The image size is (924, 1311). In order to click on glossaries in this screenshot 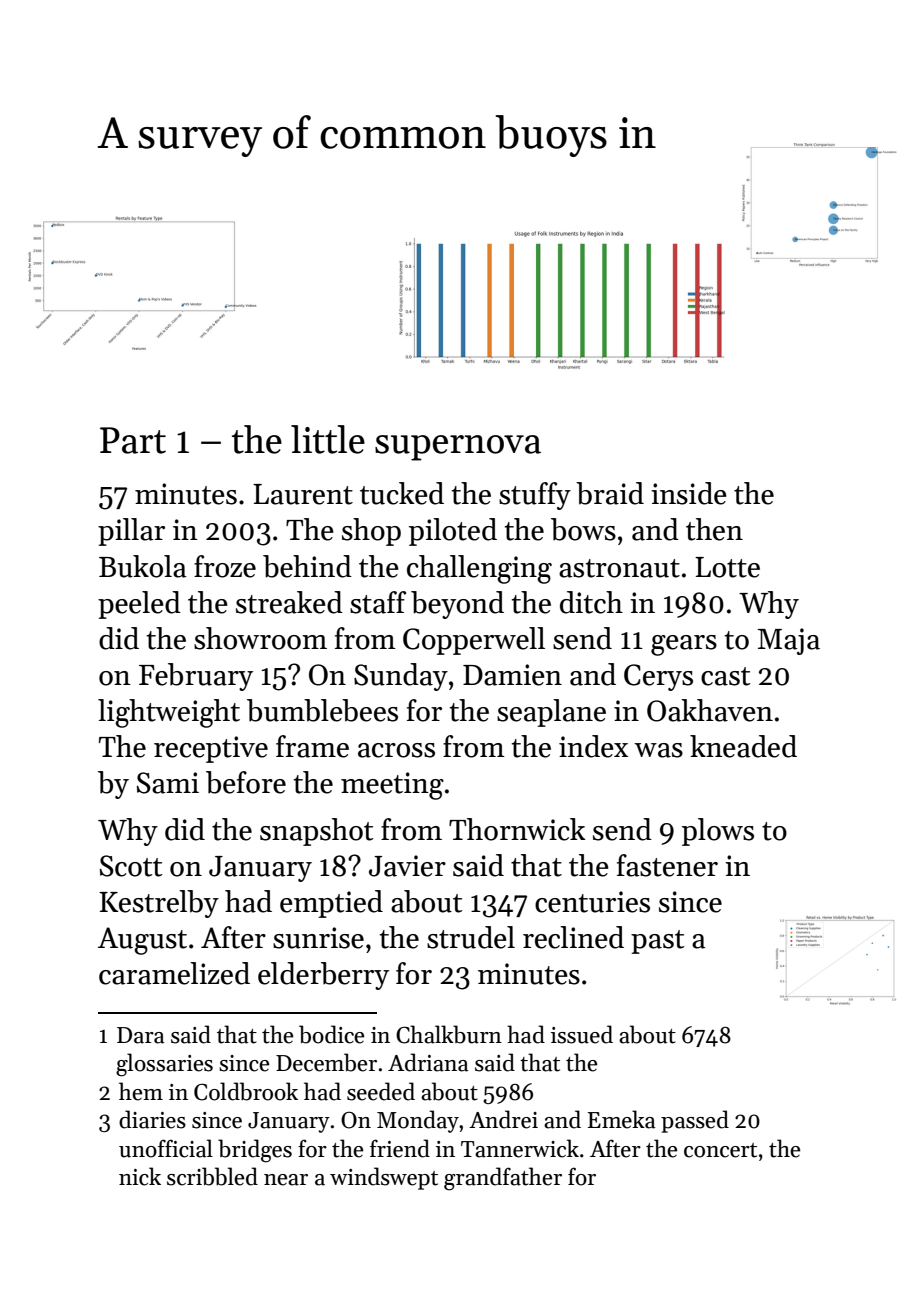, I will do `click(164, 1065)`.
